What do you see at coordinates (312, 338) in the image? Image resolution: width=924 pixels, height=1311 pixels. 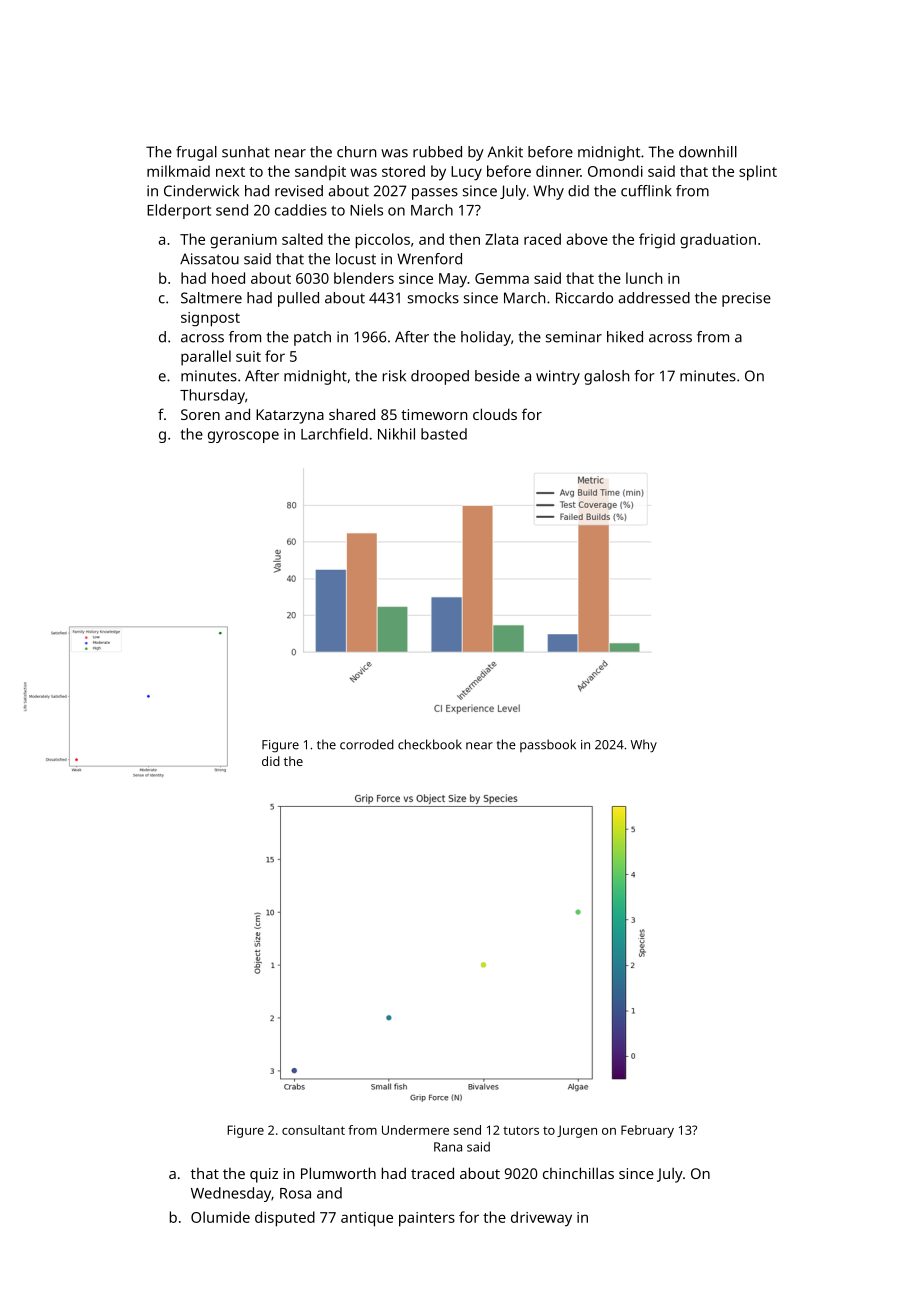 I see `patch` at bounding box center [312, 338].
